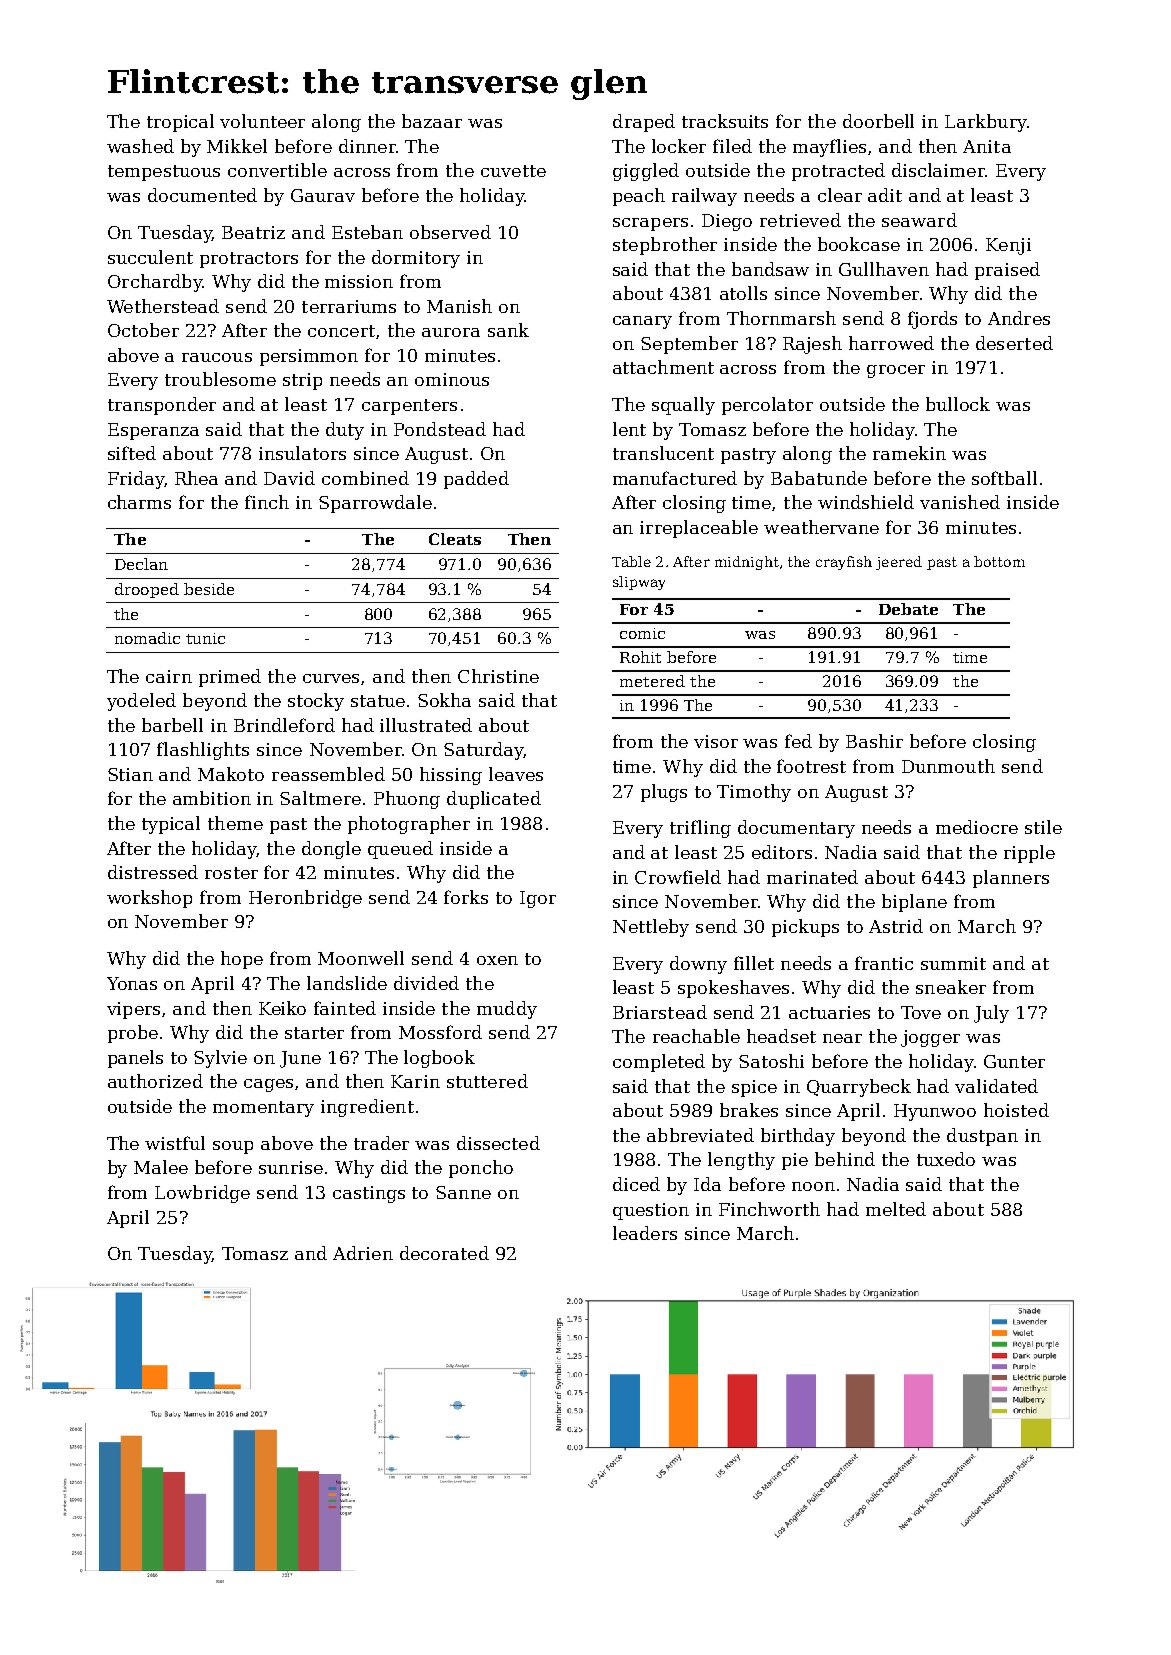  Describe the element at coordinates (305, 899) in the page. I see `Heronbridge` at that location.
